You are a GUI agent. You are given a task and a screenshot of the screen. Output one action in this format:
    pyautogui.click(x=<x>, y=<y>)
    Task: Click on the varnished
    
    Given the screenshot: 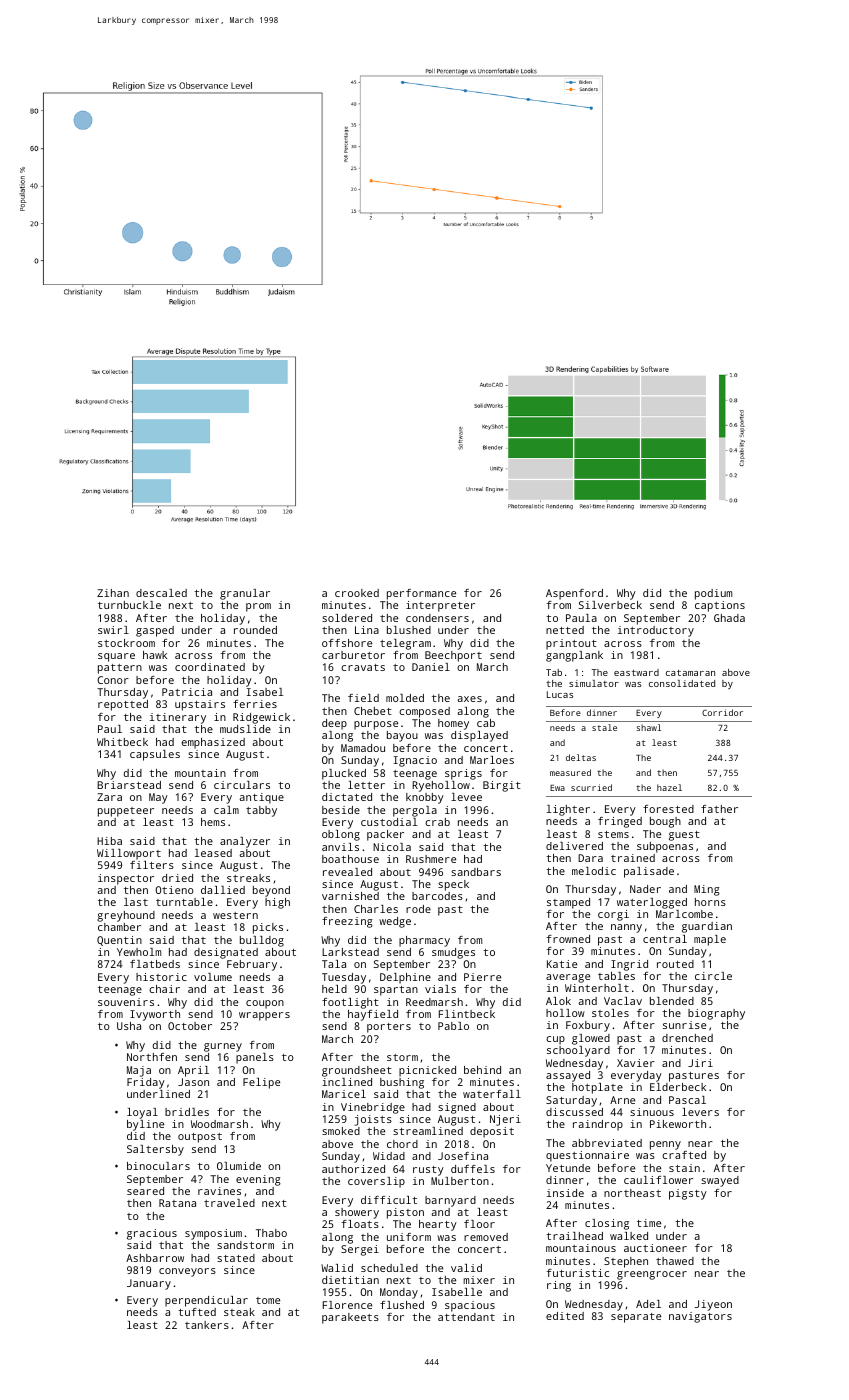 What is the action you would take?
    pyautogui.click(x=350, y=896)
